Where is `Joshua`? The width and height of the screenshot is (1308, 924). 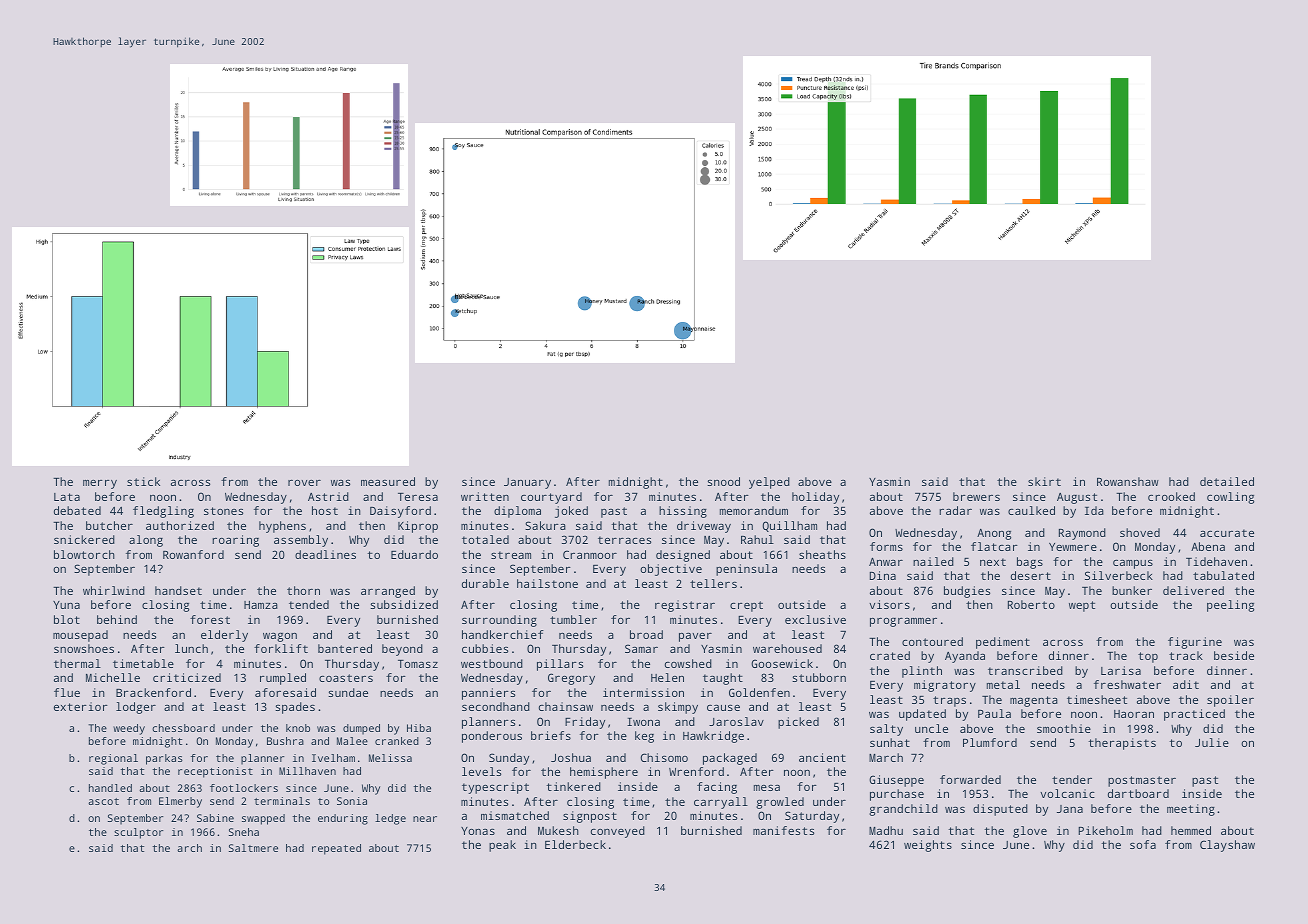
Joshua is located at coordinates (571, 757).
